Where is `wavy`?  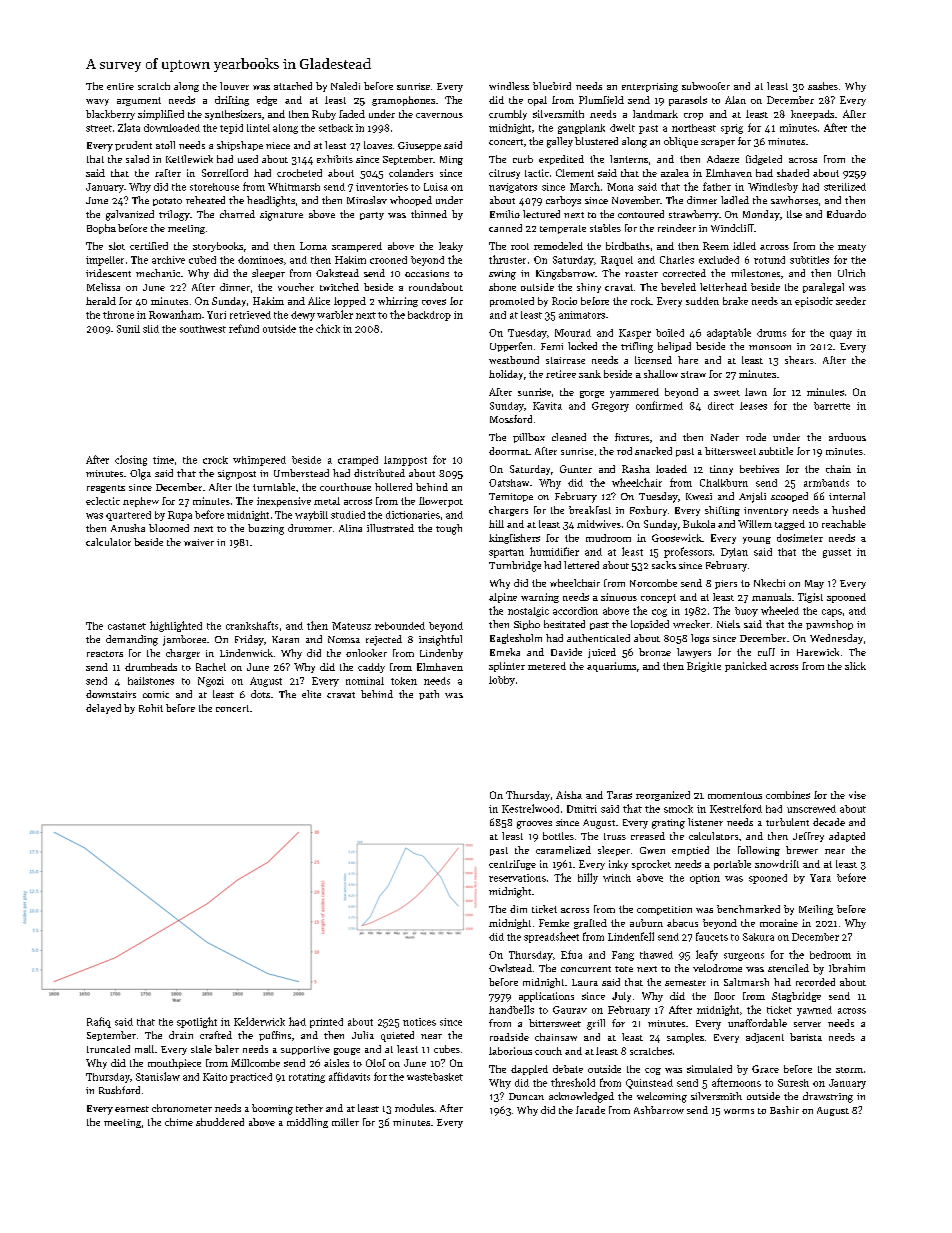 wavy is located at coordinates (97, 102).
